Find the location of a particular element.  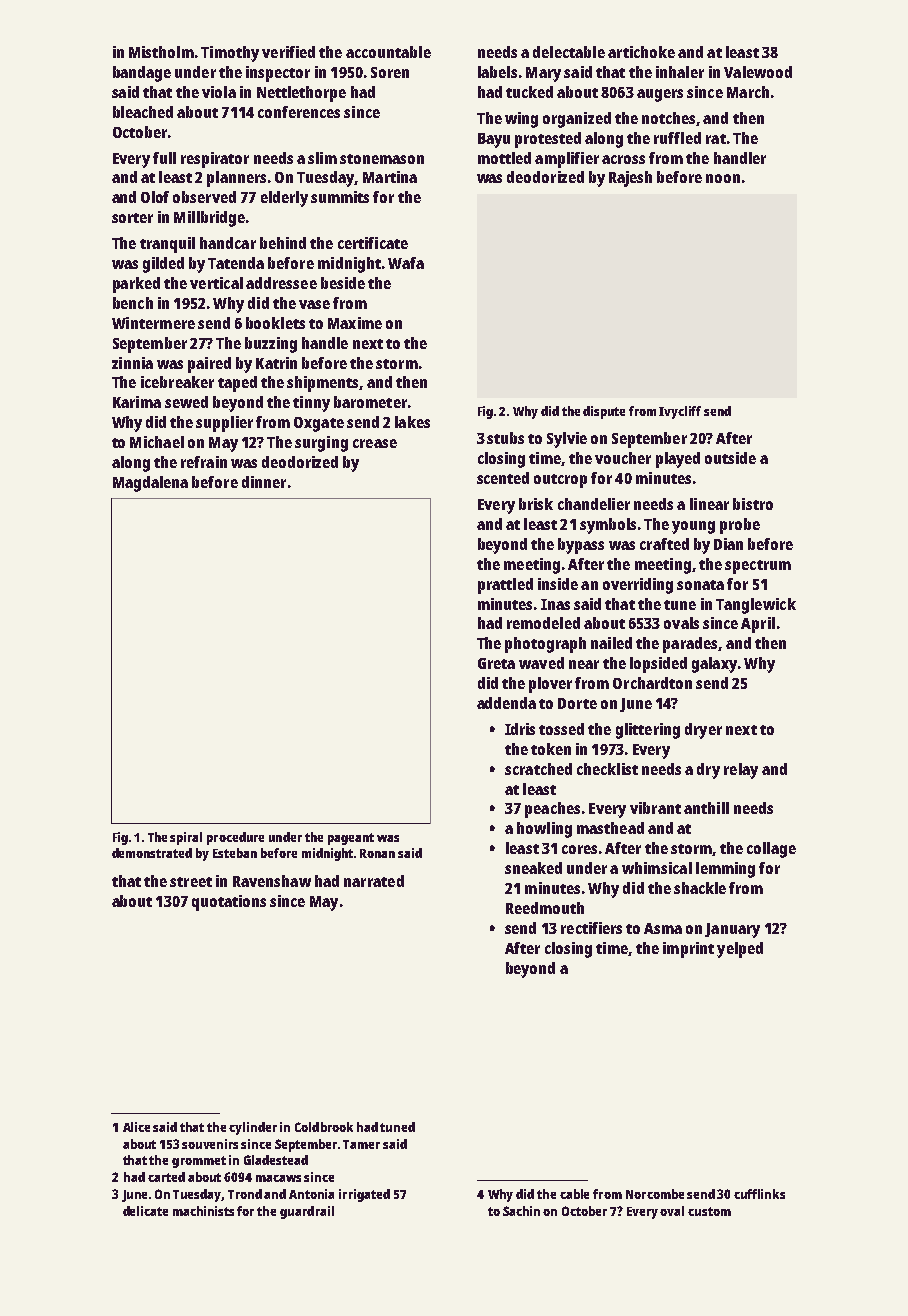

demonstrated is located at coordinates (152, 853).
